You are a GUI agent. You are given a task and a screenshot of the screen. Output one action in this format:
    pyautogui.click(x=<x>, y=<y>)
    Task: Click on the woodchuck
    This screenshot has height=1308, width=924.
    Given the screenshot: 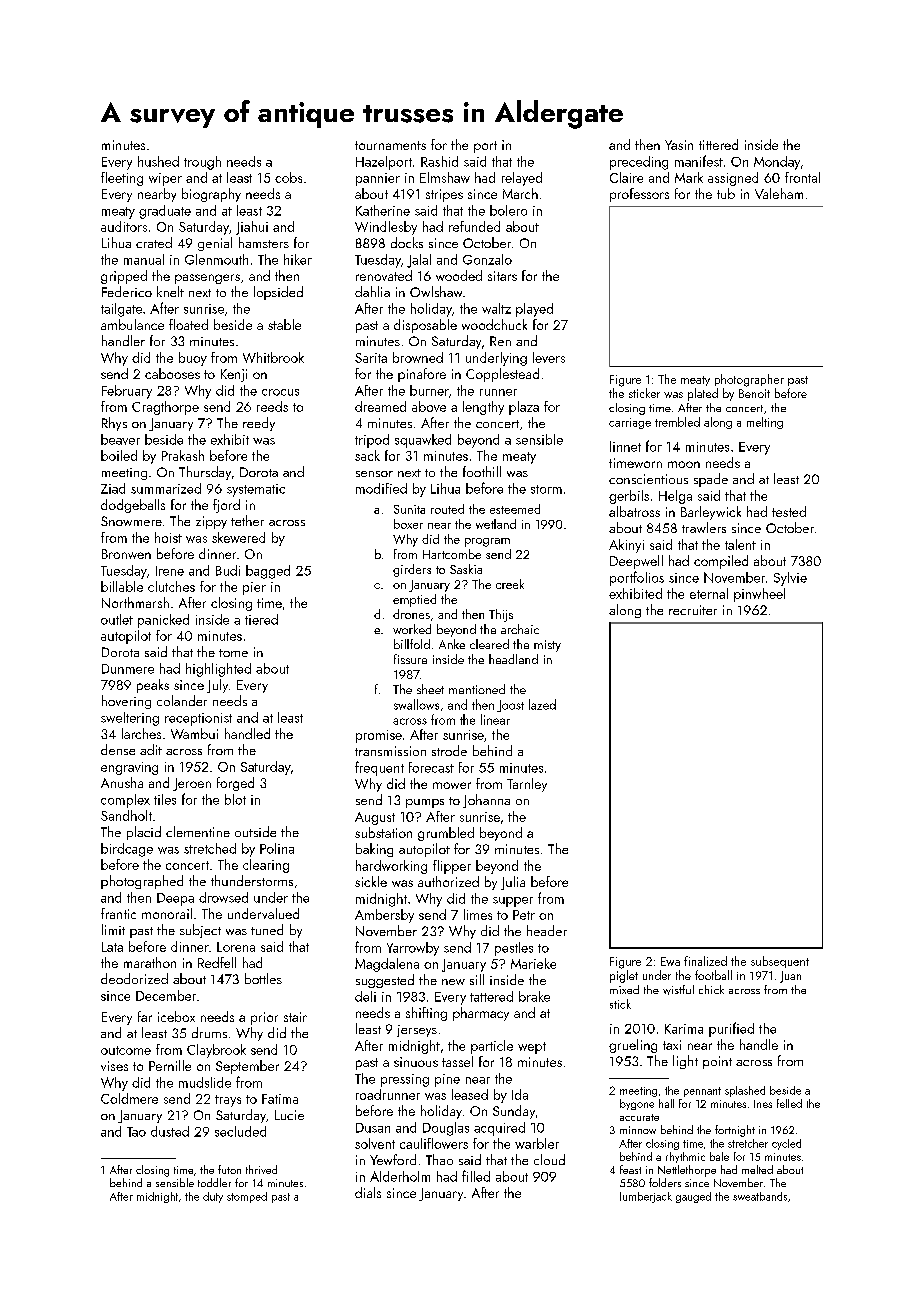 What is the action you would take?
    pyautogui.click(x=494, y=324)
